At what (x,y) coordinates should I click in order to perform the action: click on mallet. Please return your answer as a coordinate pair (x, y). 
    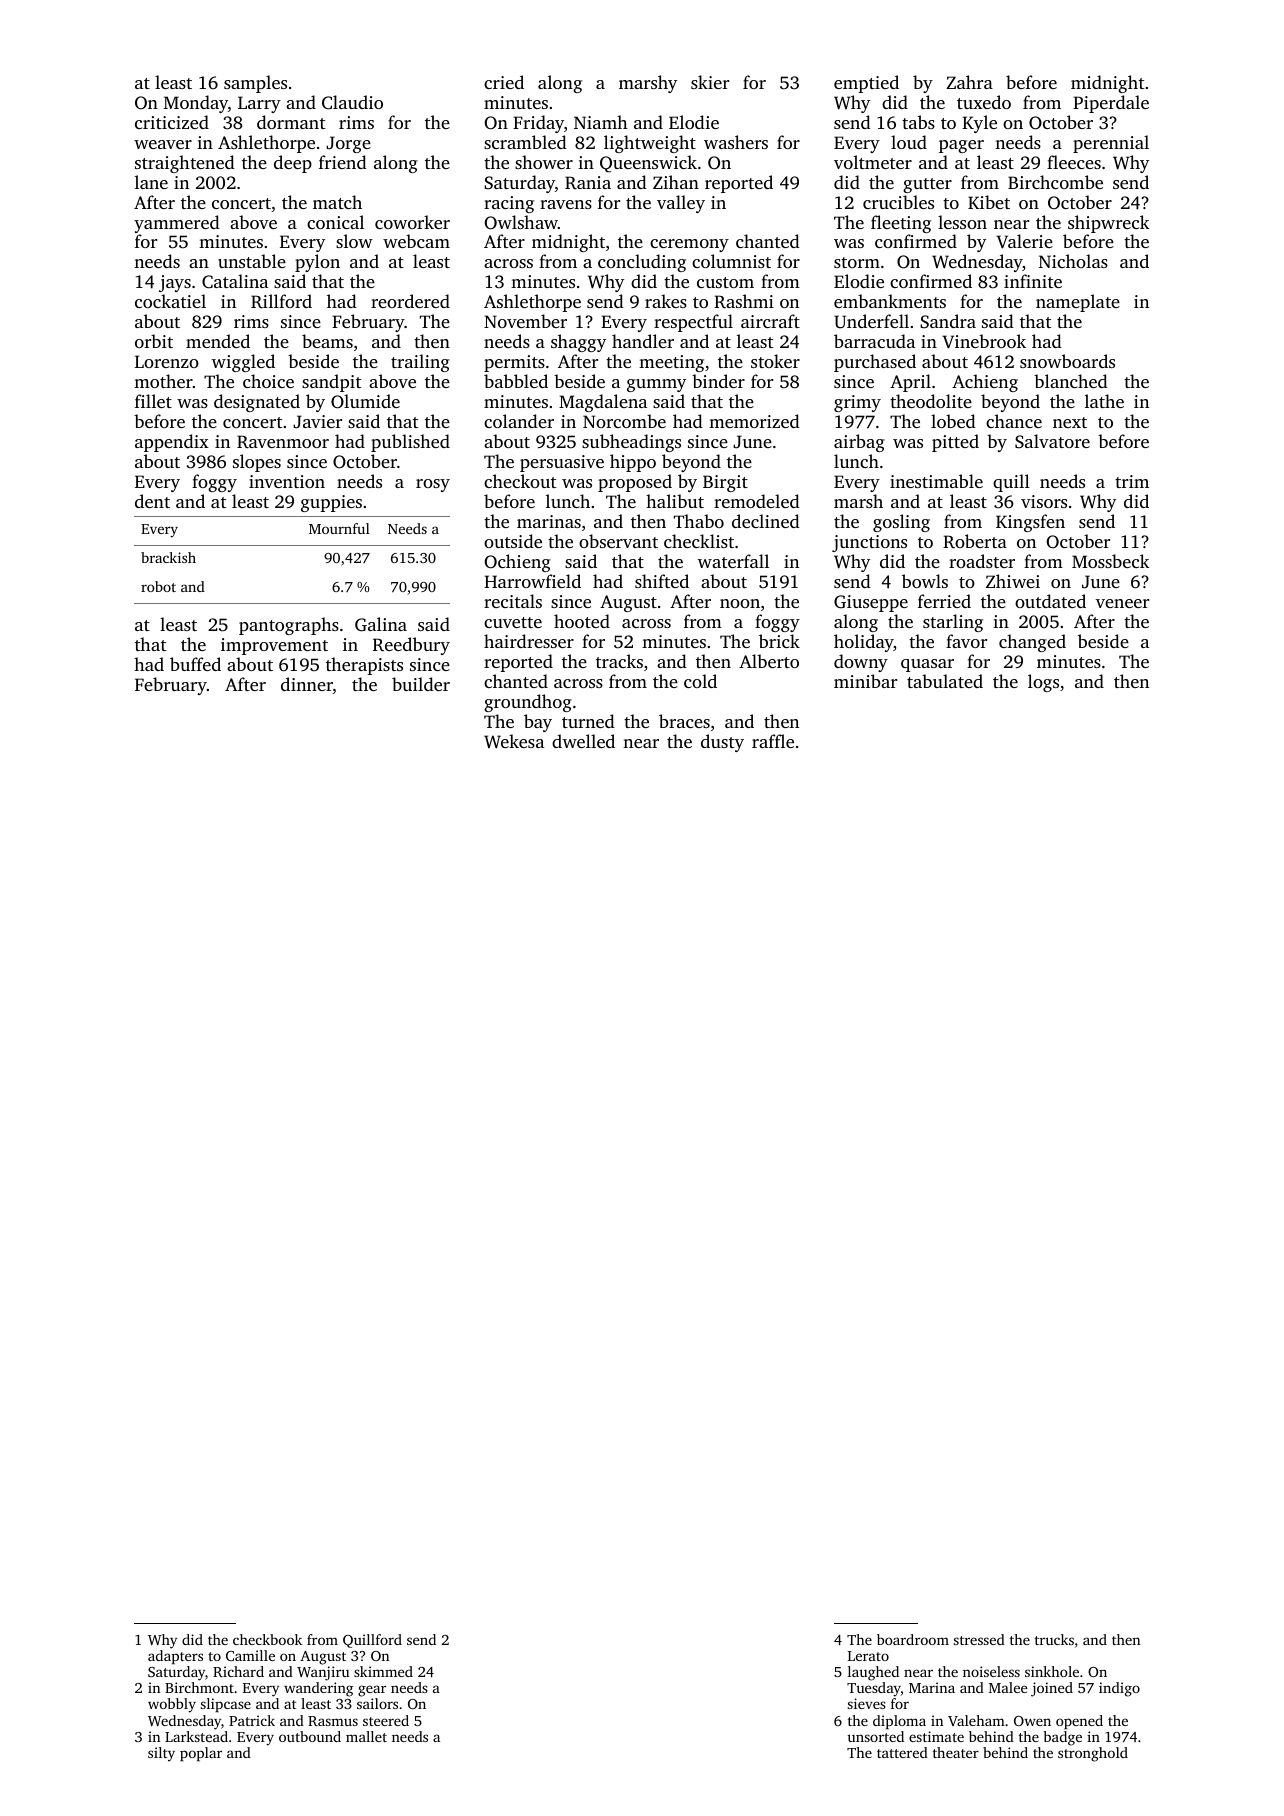
    Looking at the image, I should click on (366, 1736).
